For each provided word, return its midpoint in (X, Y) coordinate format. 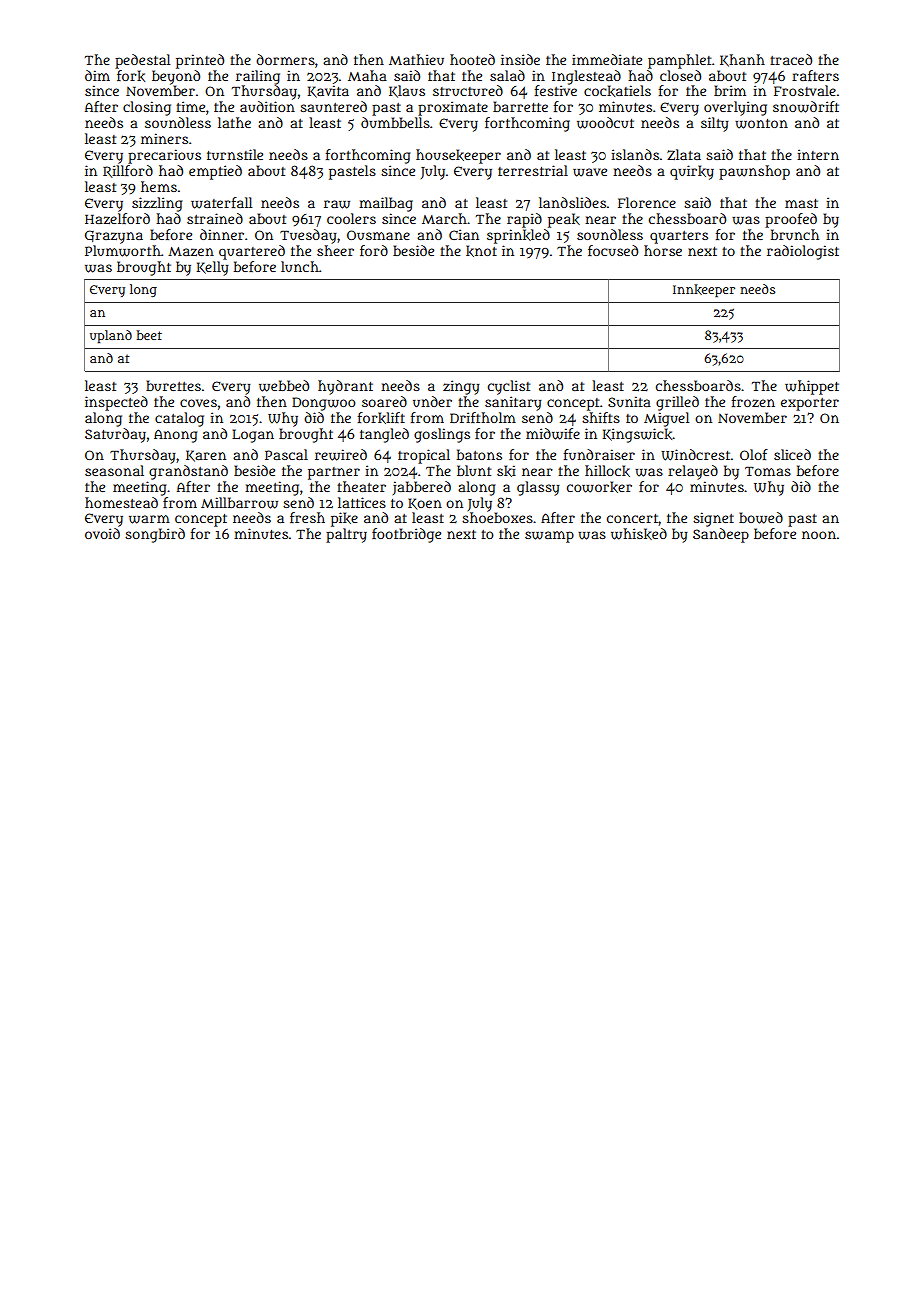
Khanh (742, 60)
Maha (367, 75)
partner (334, 473)
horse (663, 250)
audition (267, 106)
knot (481, 251)
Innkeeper (704, 291)
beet (149, 335)
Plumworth (123, 251)
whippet (812, 387)
